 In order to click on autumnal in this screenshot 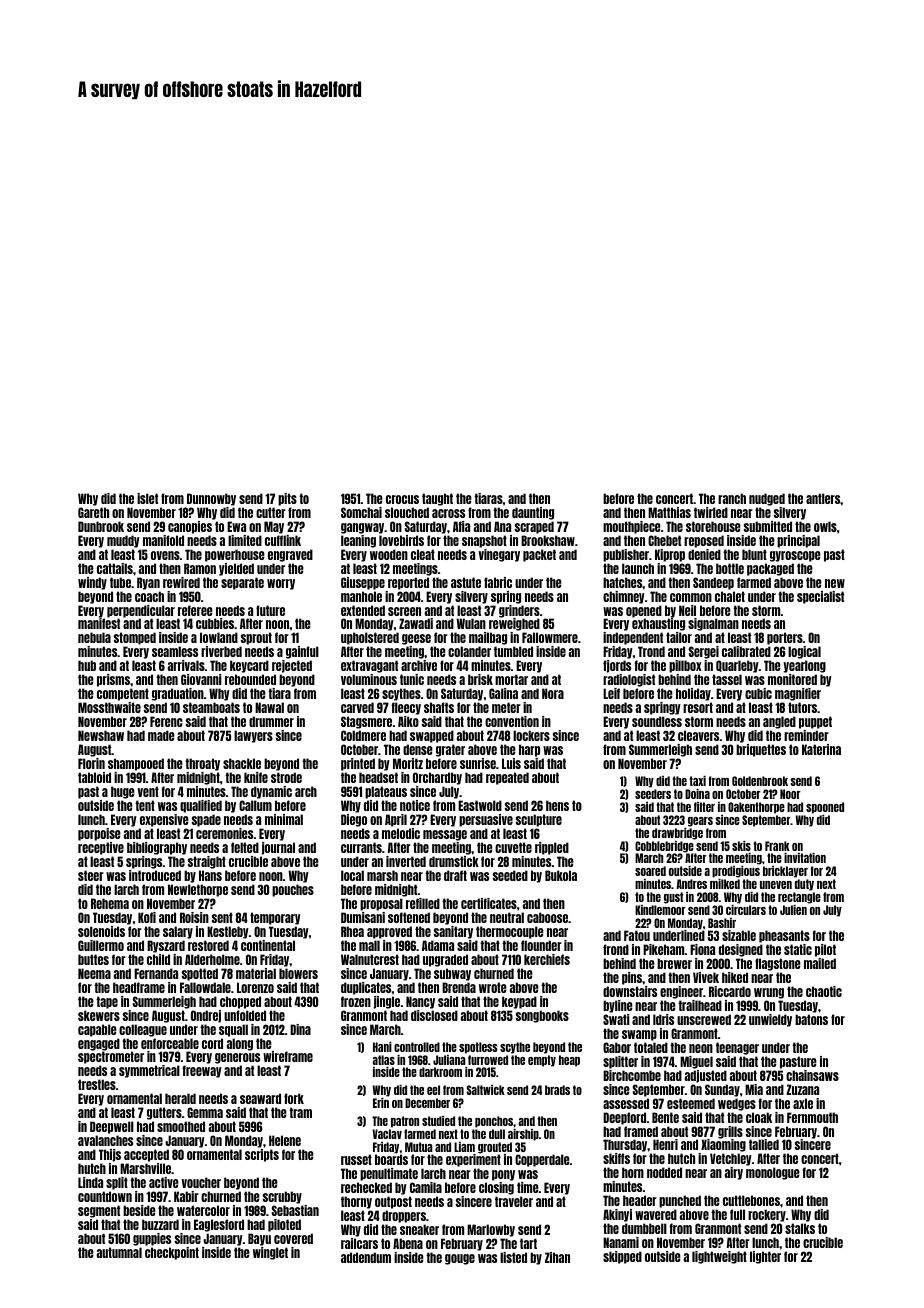, I will do `click(119, 1252)`.
